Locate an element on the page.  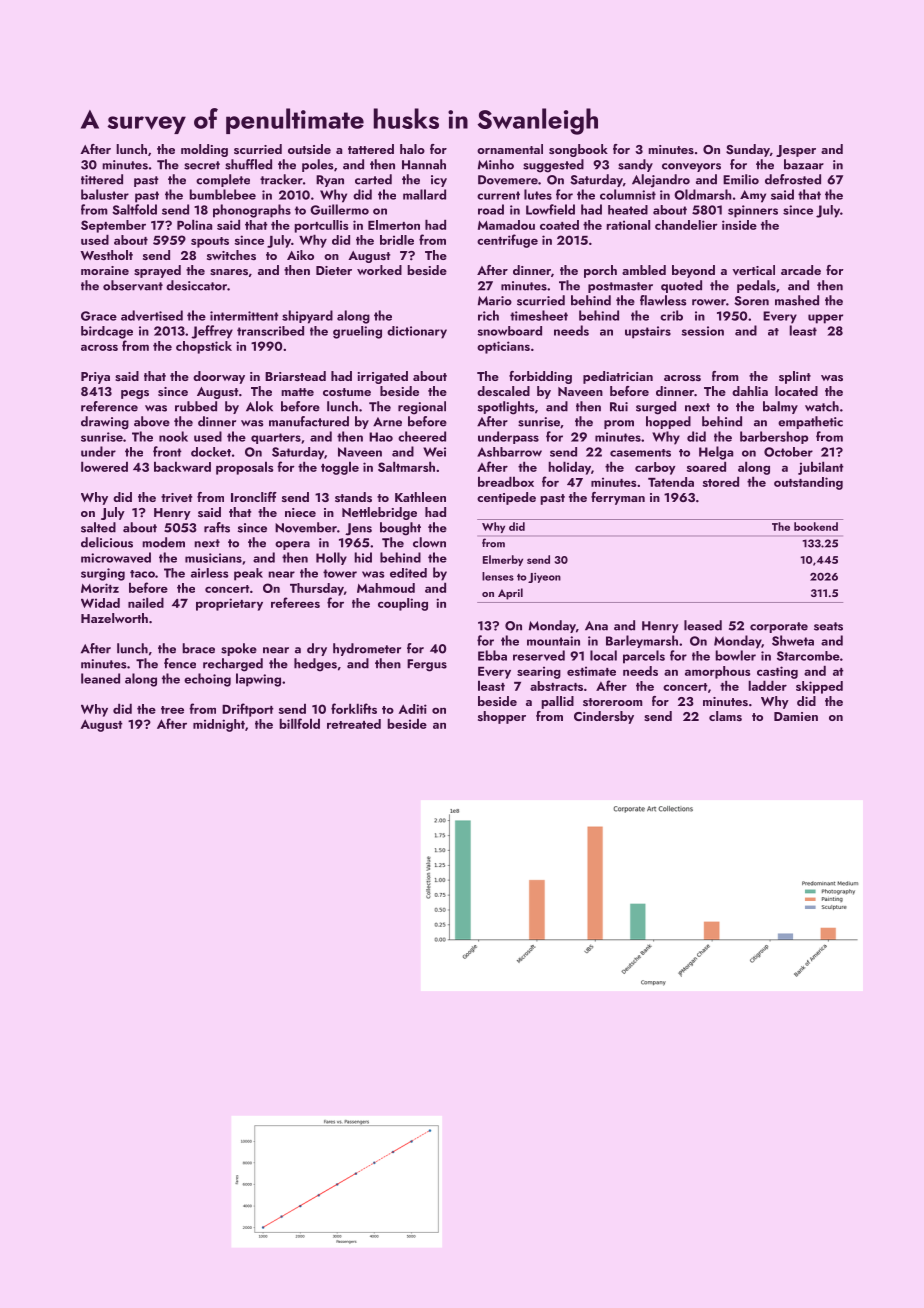
holiday is located at coordinates (570, 468).
